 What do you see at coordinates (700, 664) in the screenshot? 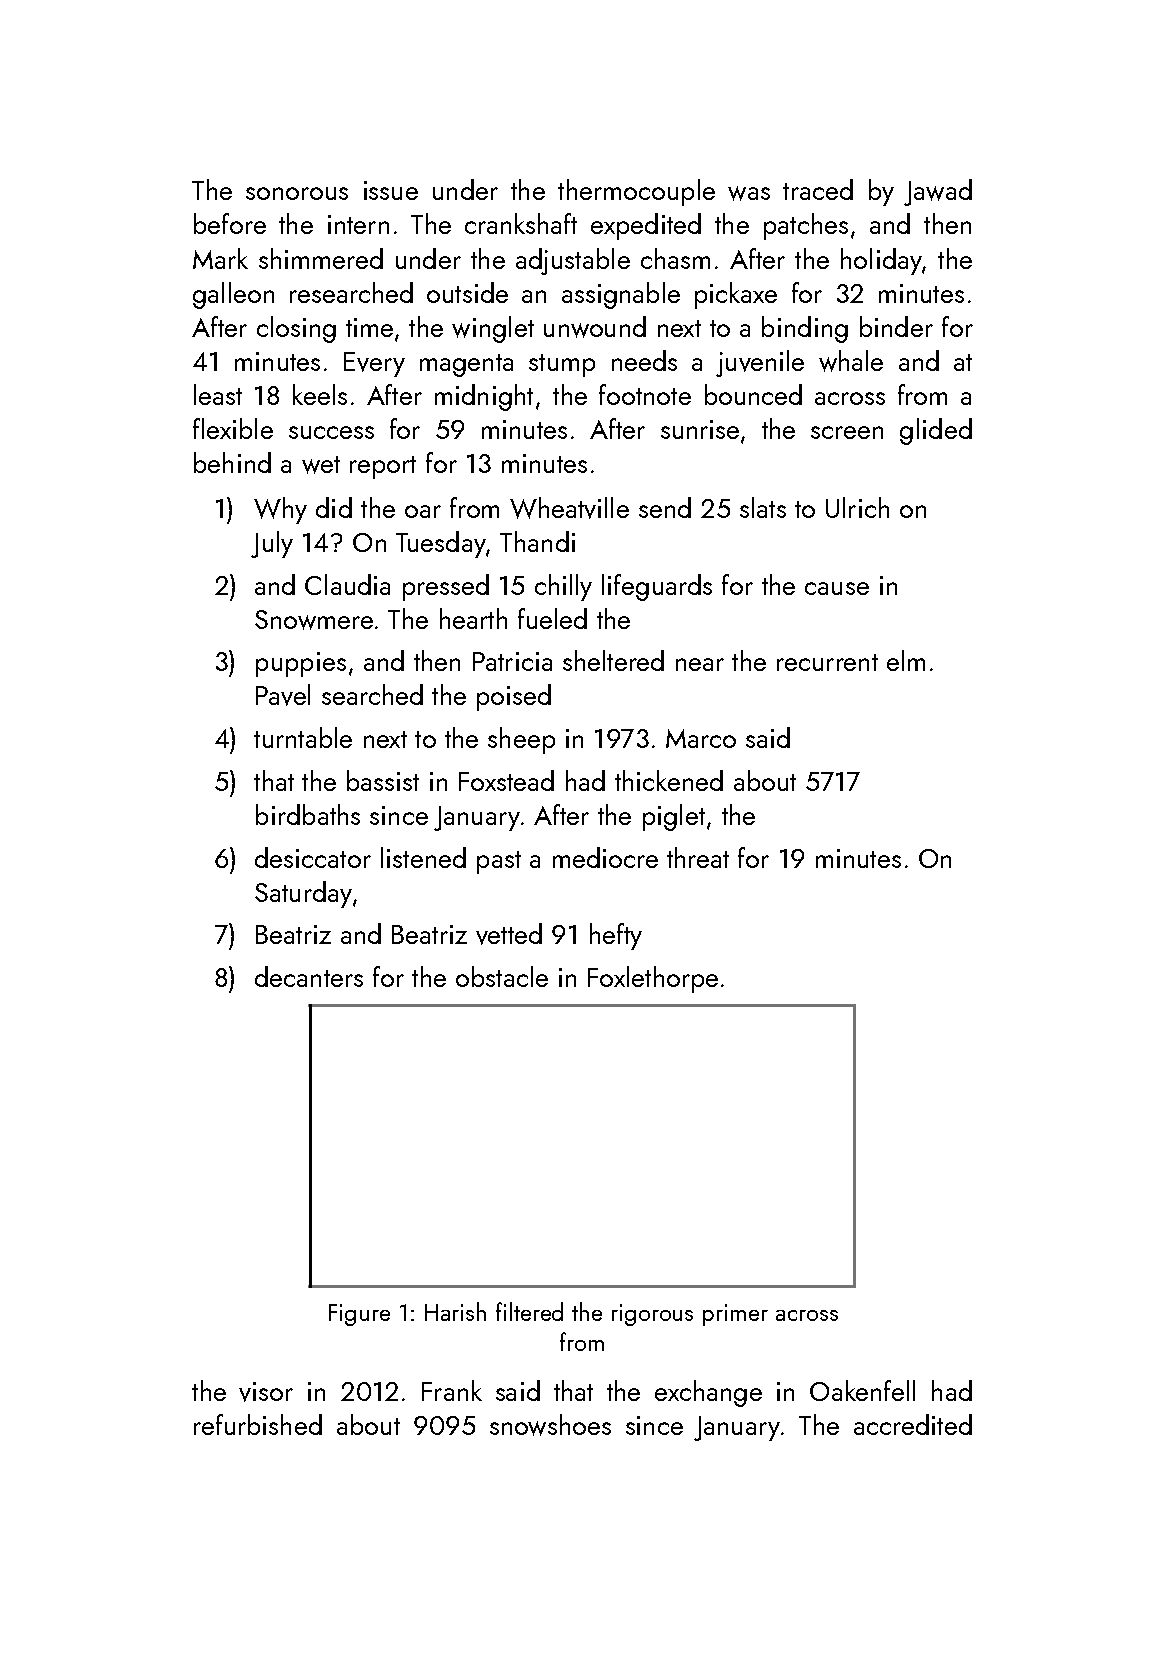
I see `near` at bounding box center [700, 664].
